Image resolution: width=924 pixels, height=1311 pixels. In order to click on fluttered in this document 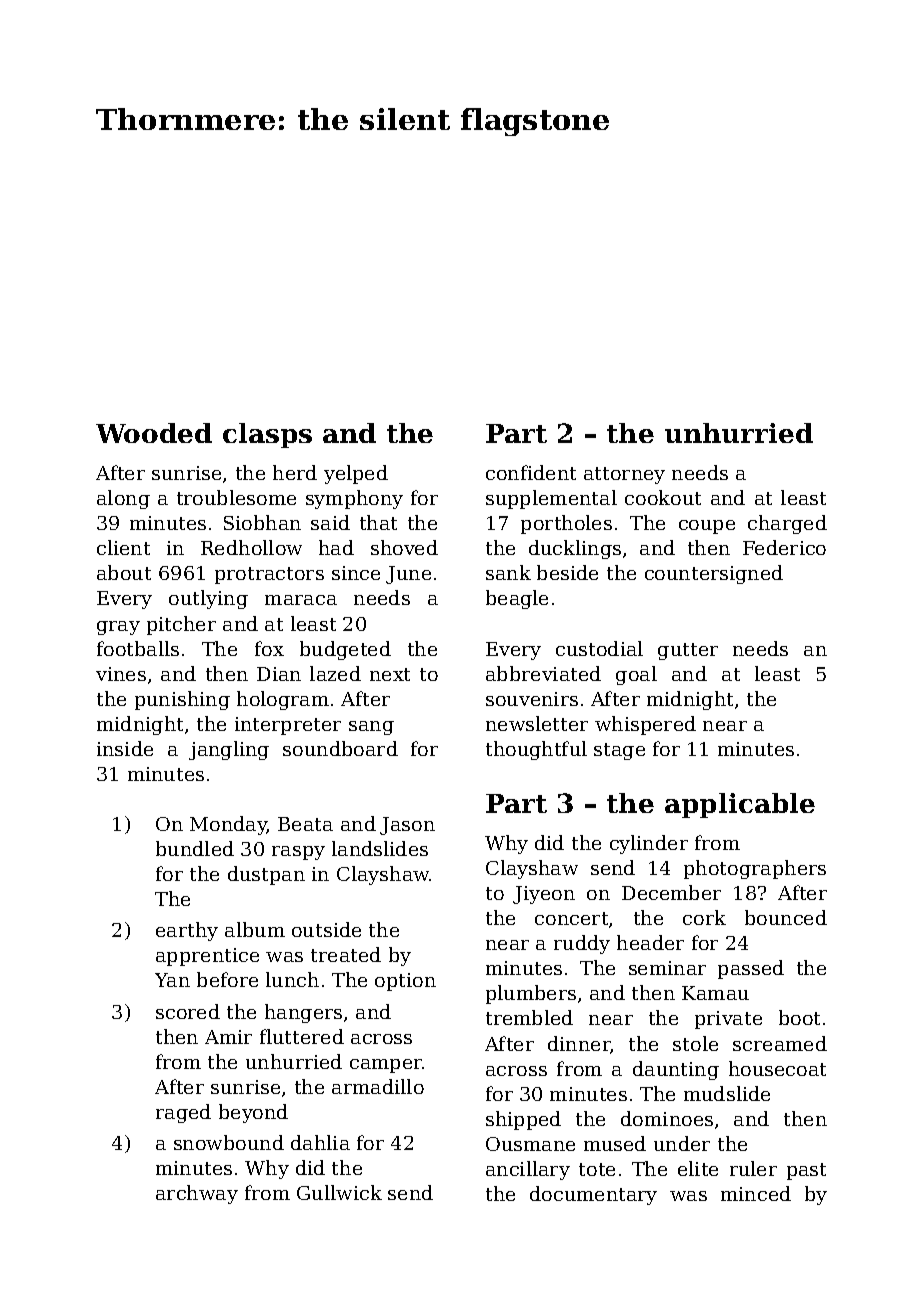, I will do `click(302, 1036)`.
